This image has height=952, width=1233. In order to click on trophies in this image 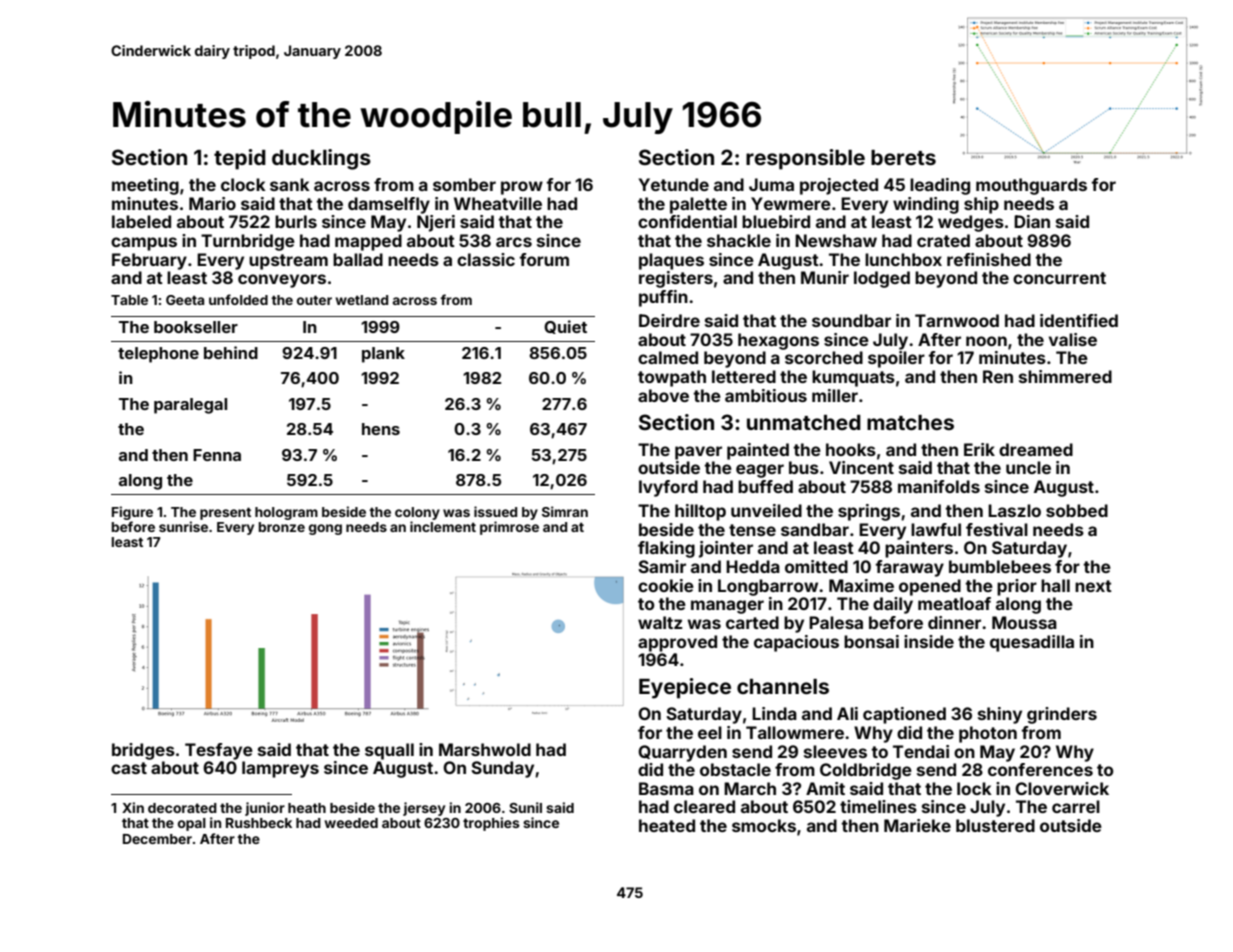, I will do `click(491, 824)`.
